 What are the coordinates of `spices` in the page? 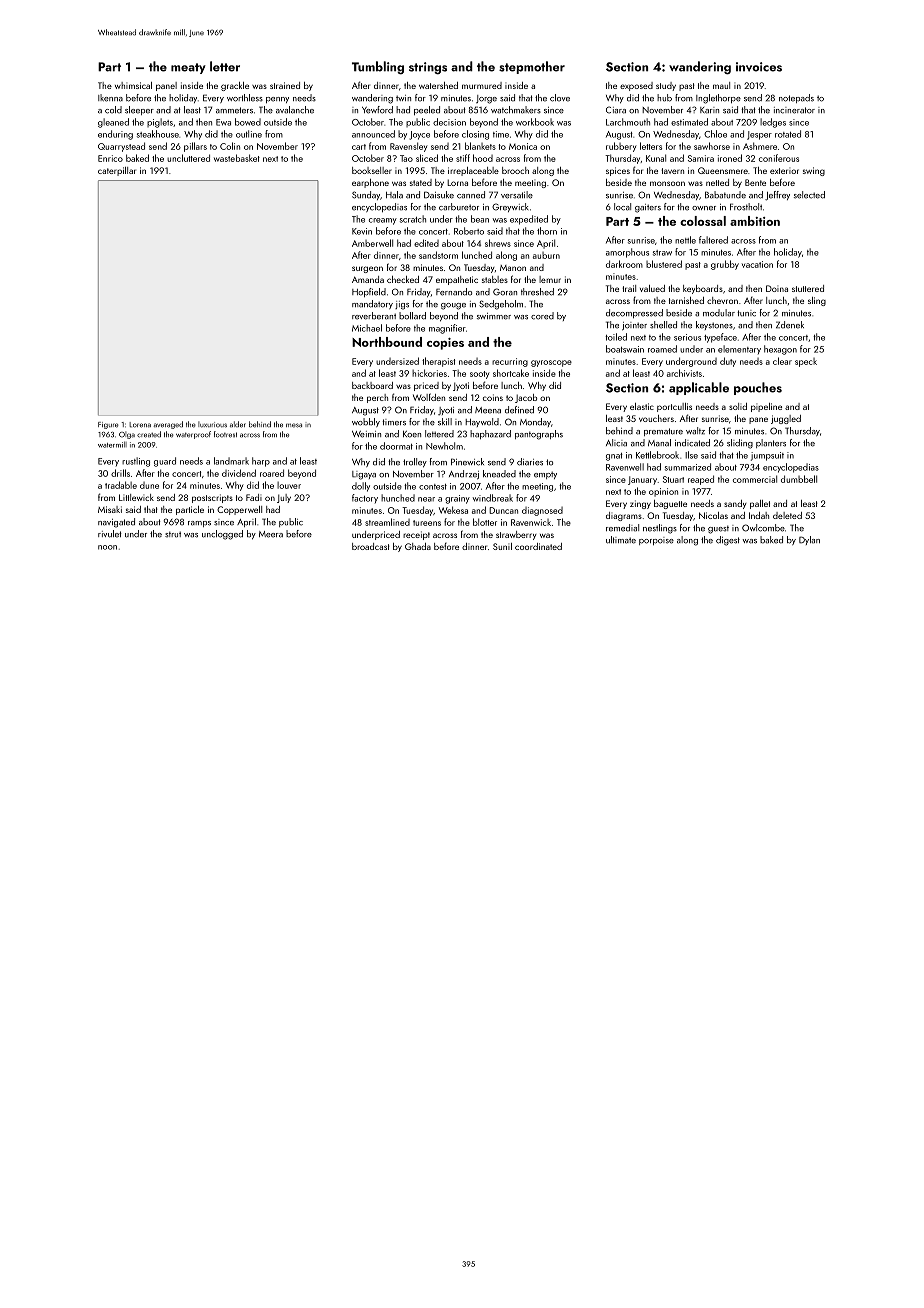 It's located at (618, 171).
